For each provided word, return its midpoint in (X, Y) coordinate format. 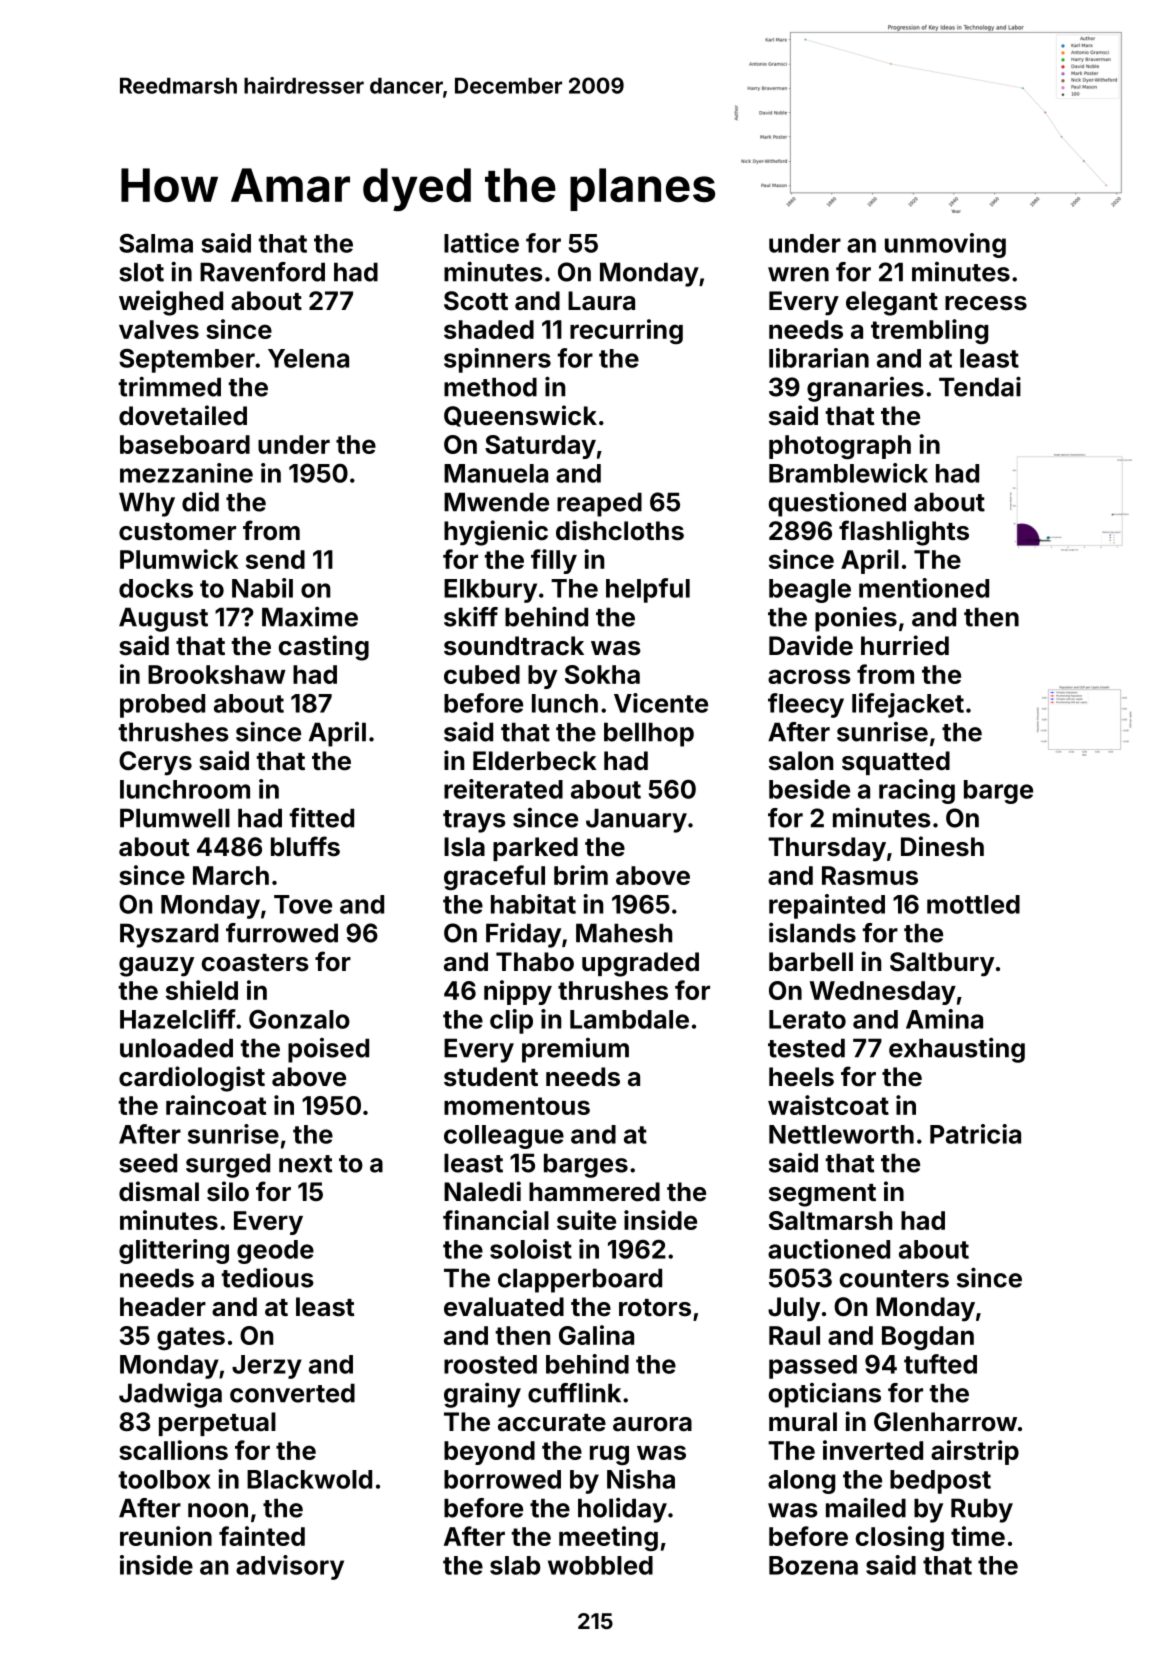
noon (218, 1510)
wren (798, 274)
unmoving (945, 245)
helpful (648, 590)
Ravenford (262, 272)
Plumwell (175, 818)
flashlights (904, 533)
